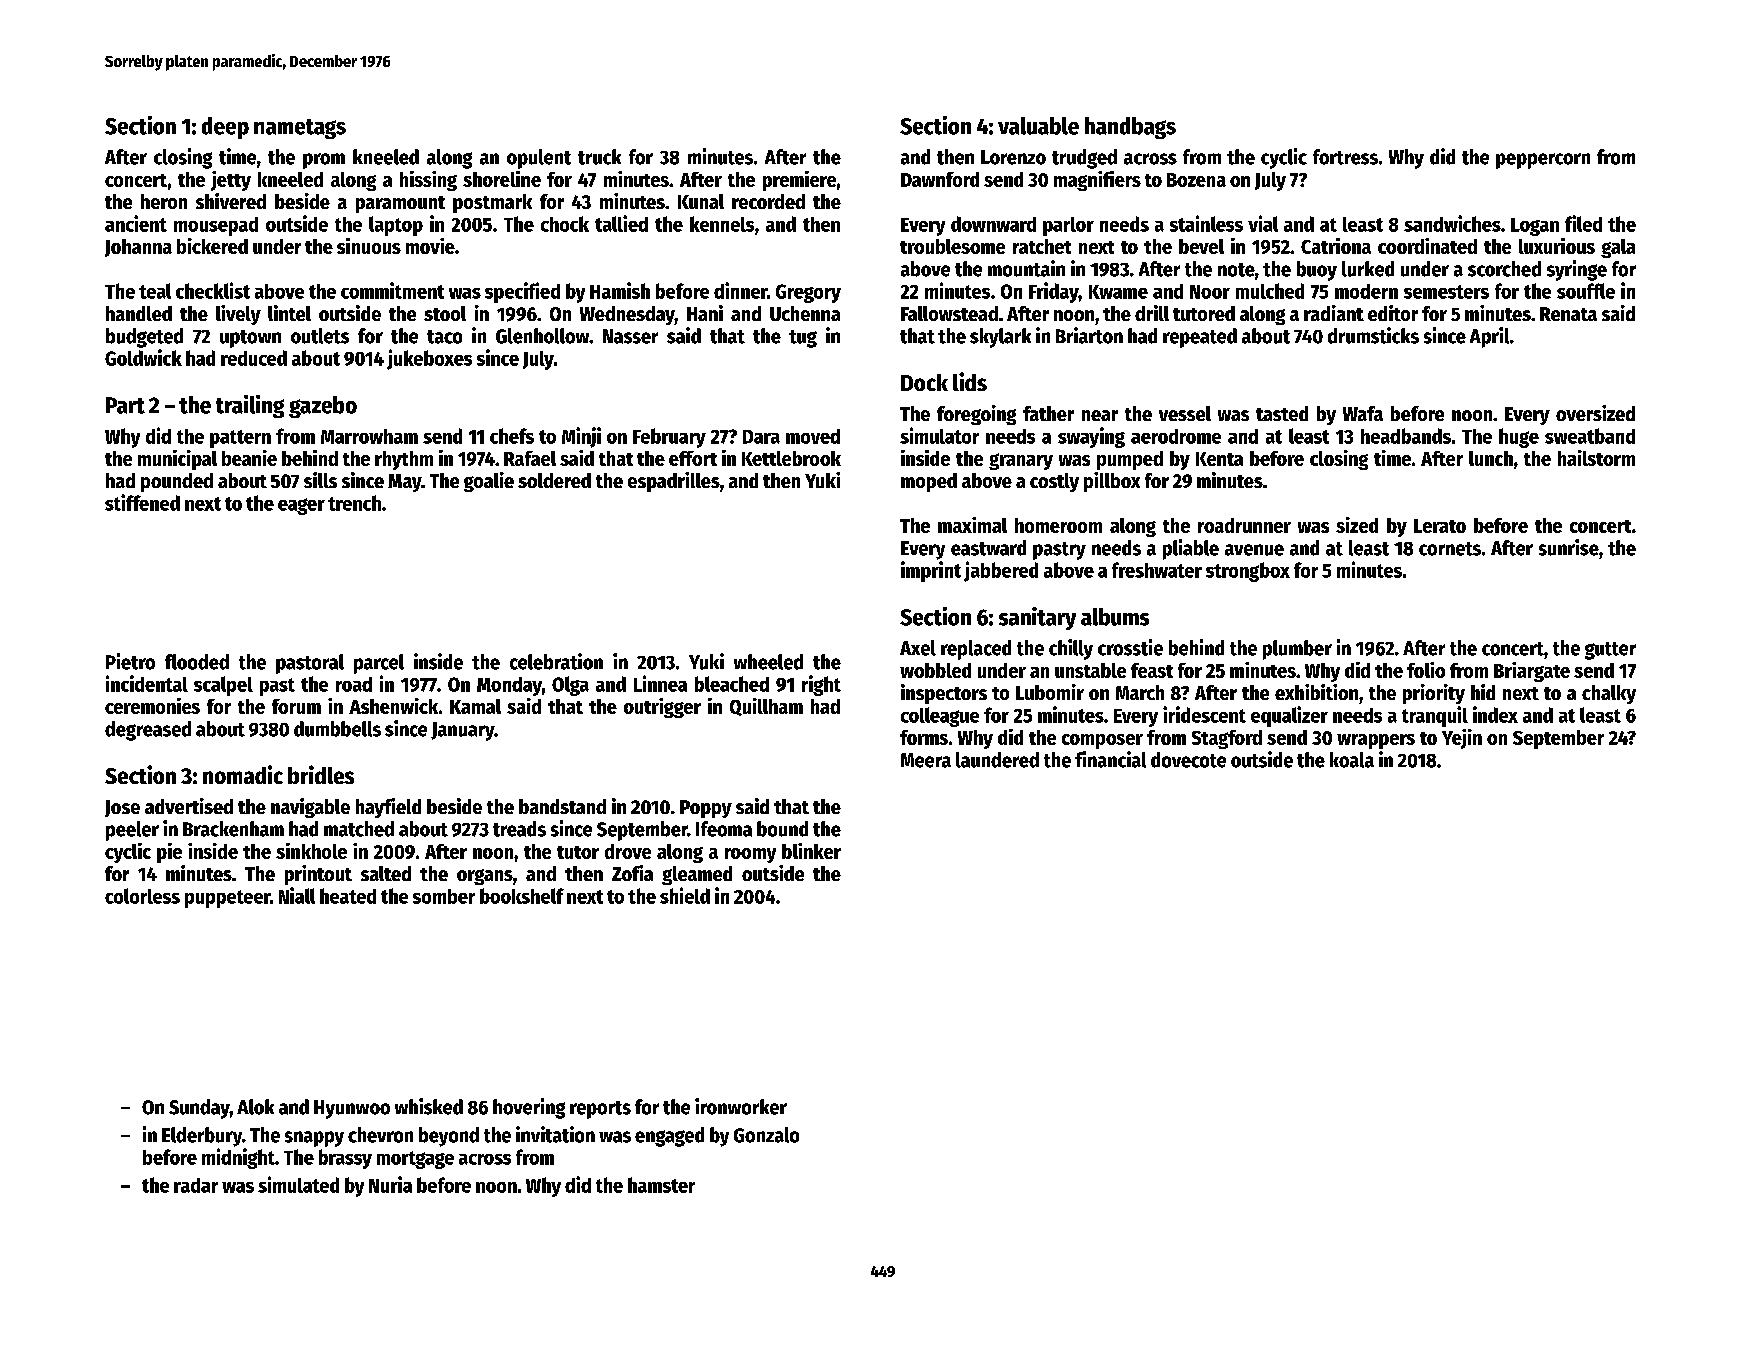 This document has width=1741, height=1346. I want to click on Ashenwick, so click(393, 706).
